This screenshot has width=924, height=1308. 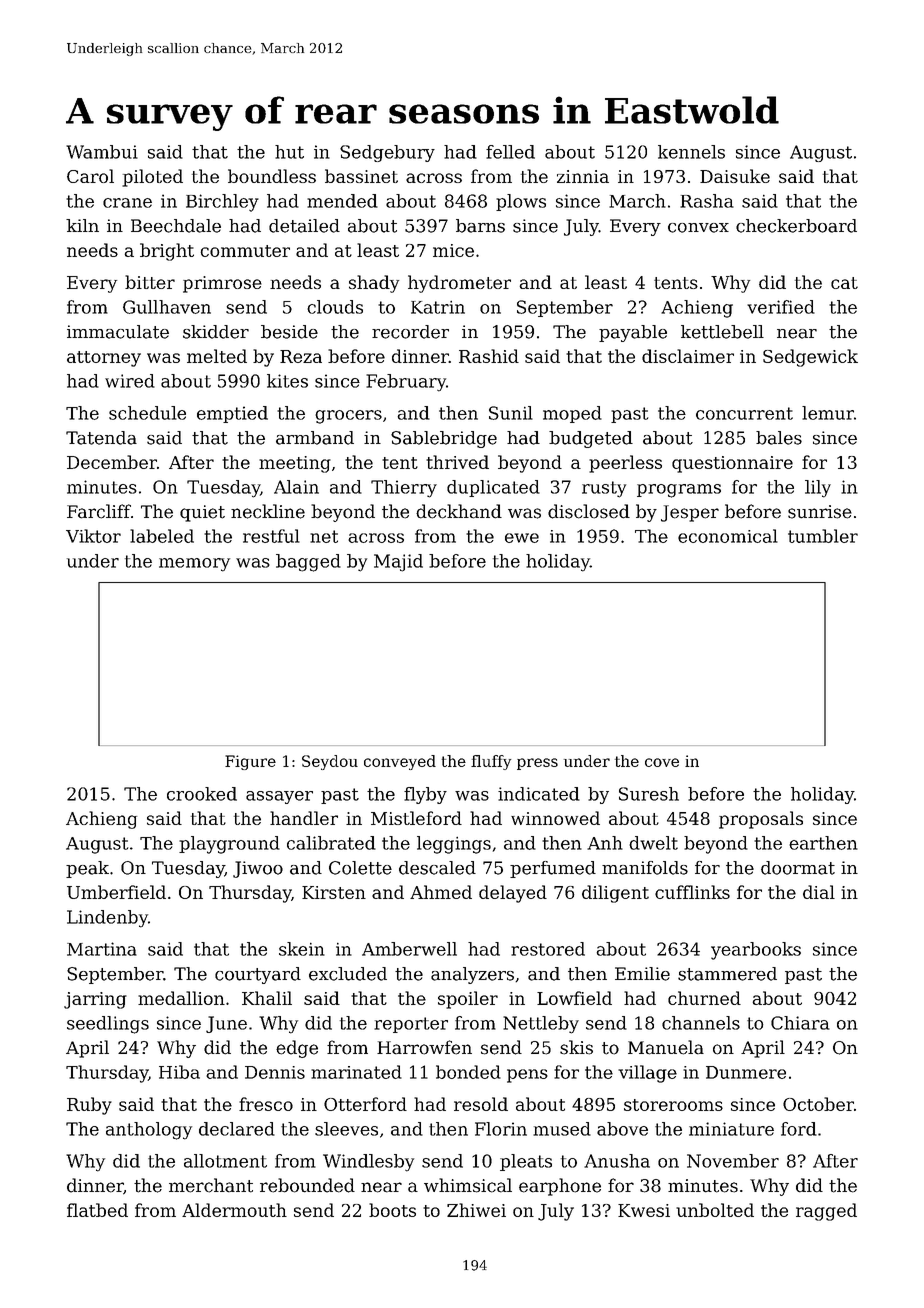 I want to click on sunrise, so click(x=820, y=512).
